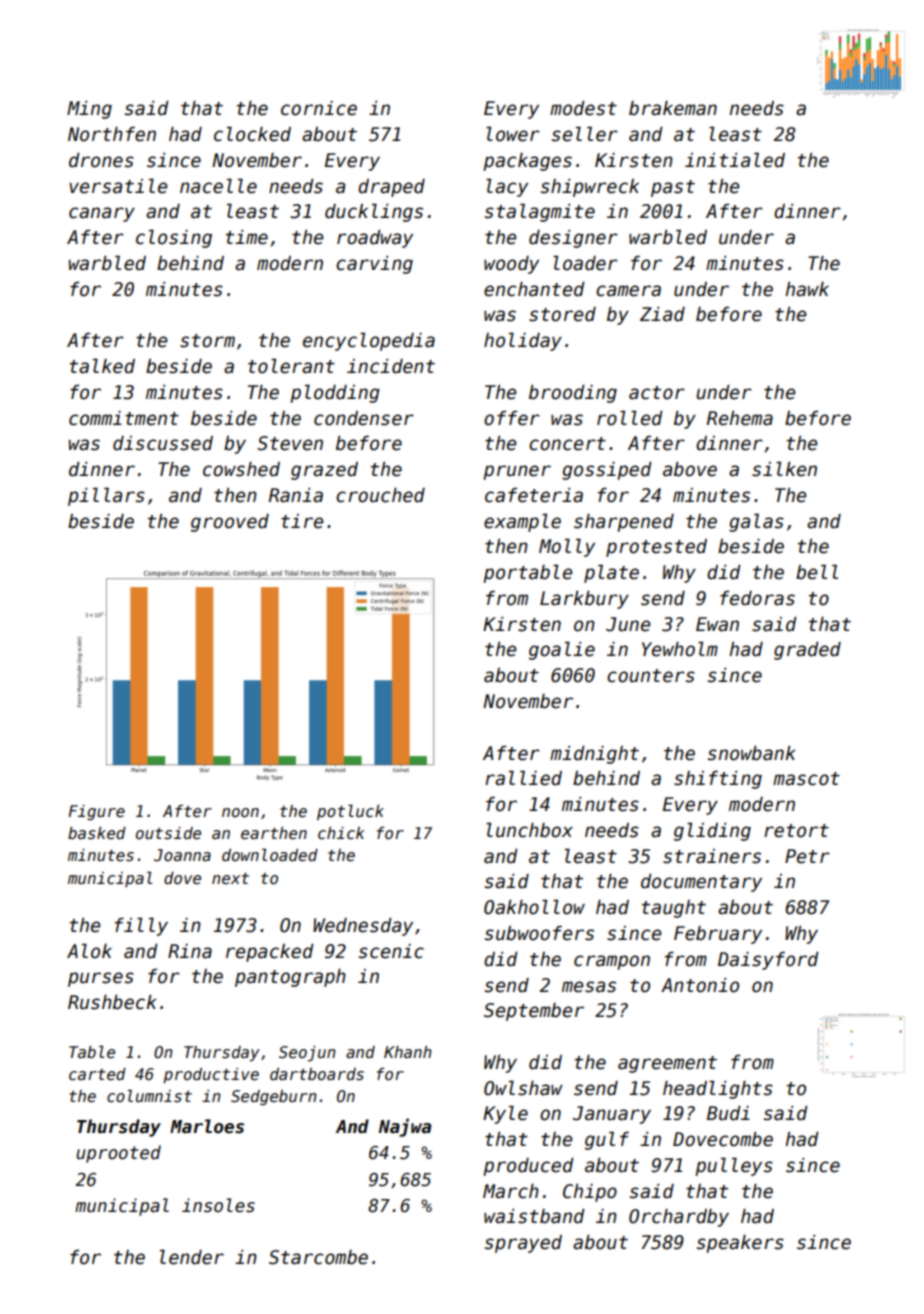 This page has width=924, height=1314. What do you see at coordinates (584, 600) in the page?
I see `Larkbury` at bounding box center [584, 600].
